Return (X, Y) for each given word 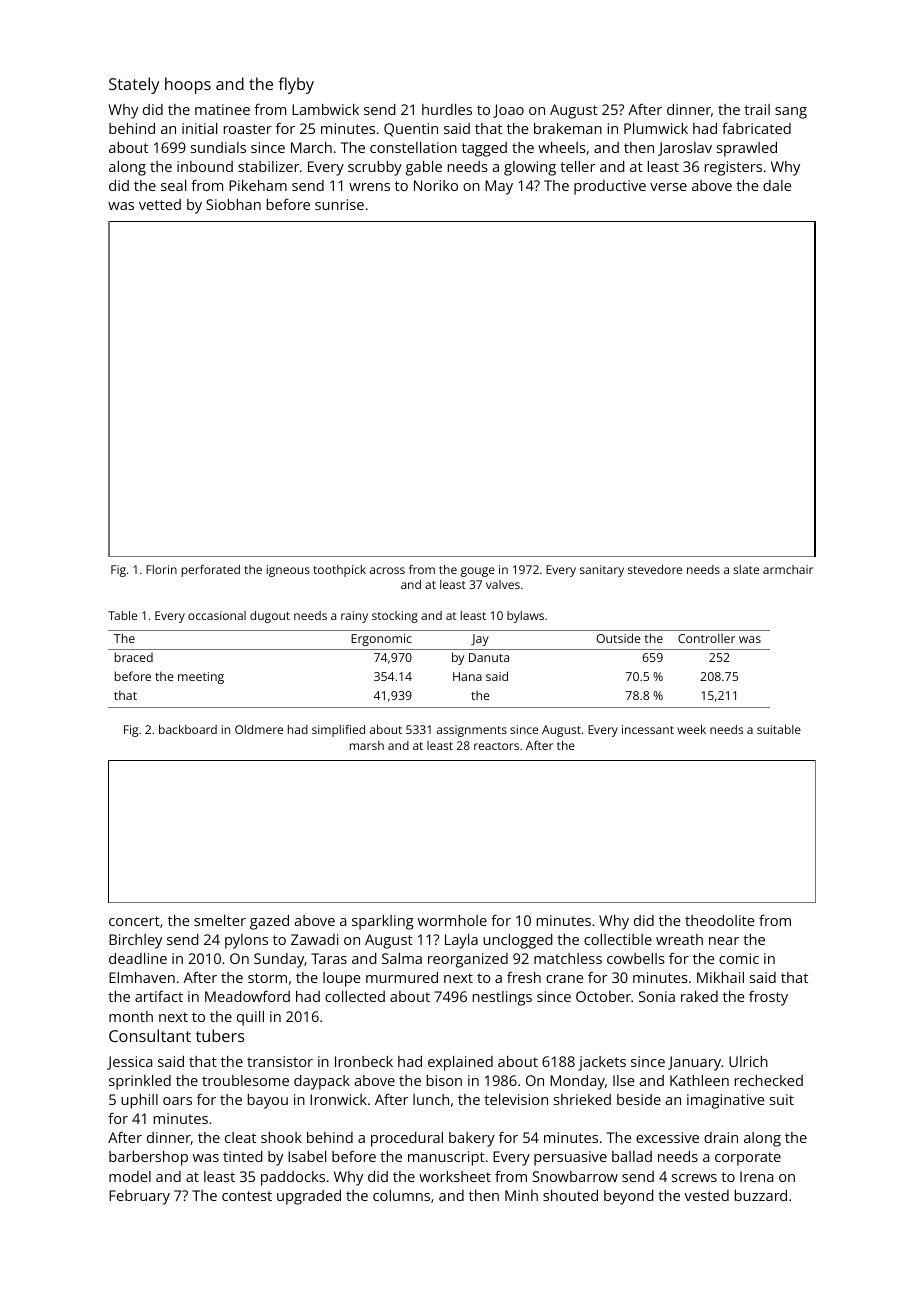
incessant (648, 729)
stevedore (655, 569)
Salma (402, 958)
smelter (220, 920)
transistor (280, 1061)
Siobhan (233, 204)
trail (757, 109)
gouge (478, 572)
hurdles (447, 109)
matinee (222, 109)
